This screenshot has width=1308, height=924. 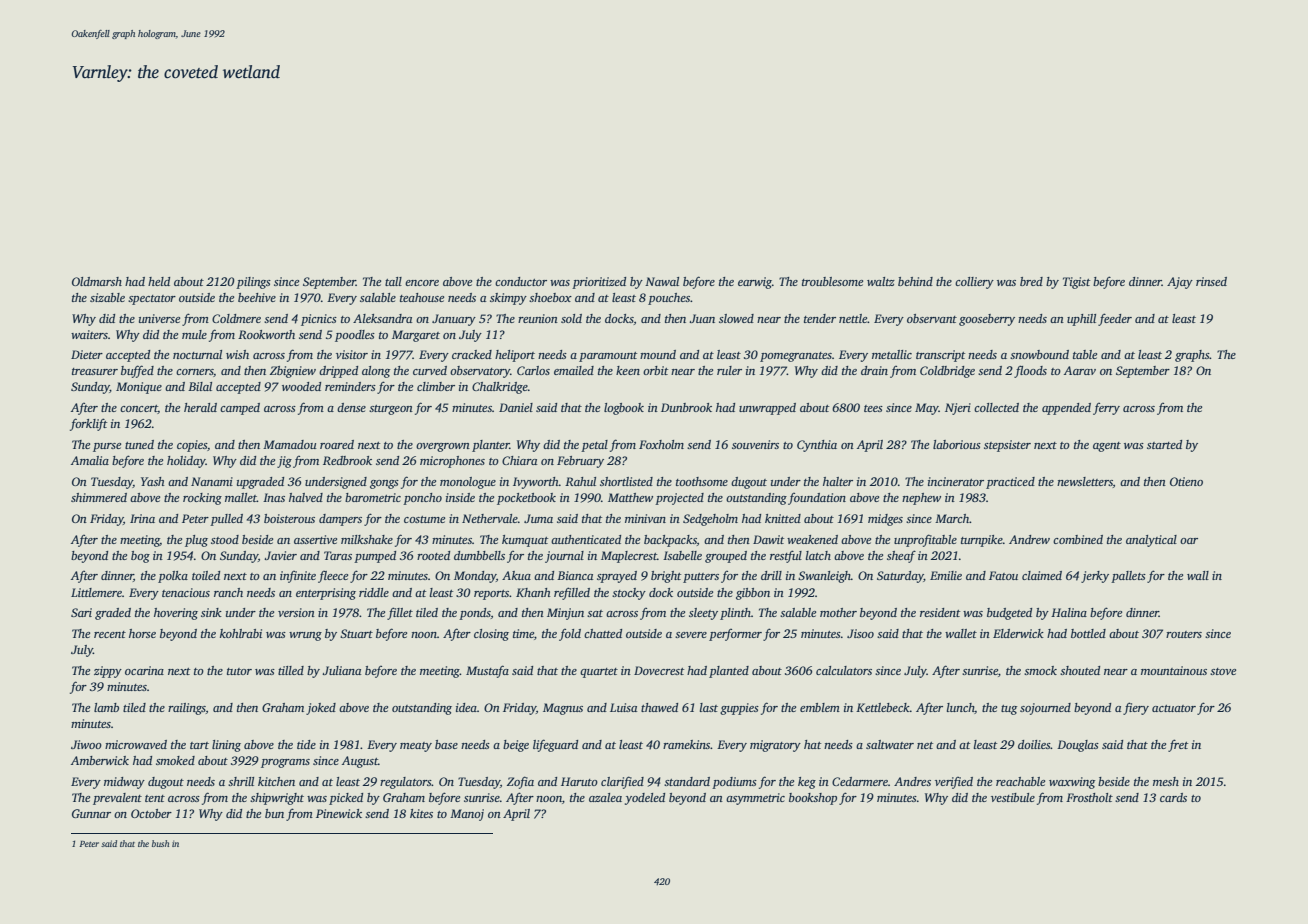 I want to click on Oldmarsh, so click(x=97, y=281).
